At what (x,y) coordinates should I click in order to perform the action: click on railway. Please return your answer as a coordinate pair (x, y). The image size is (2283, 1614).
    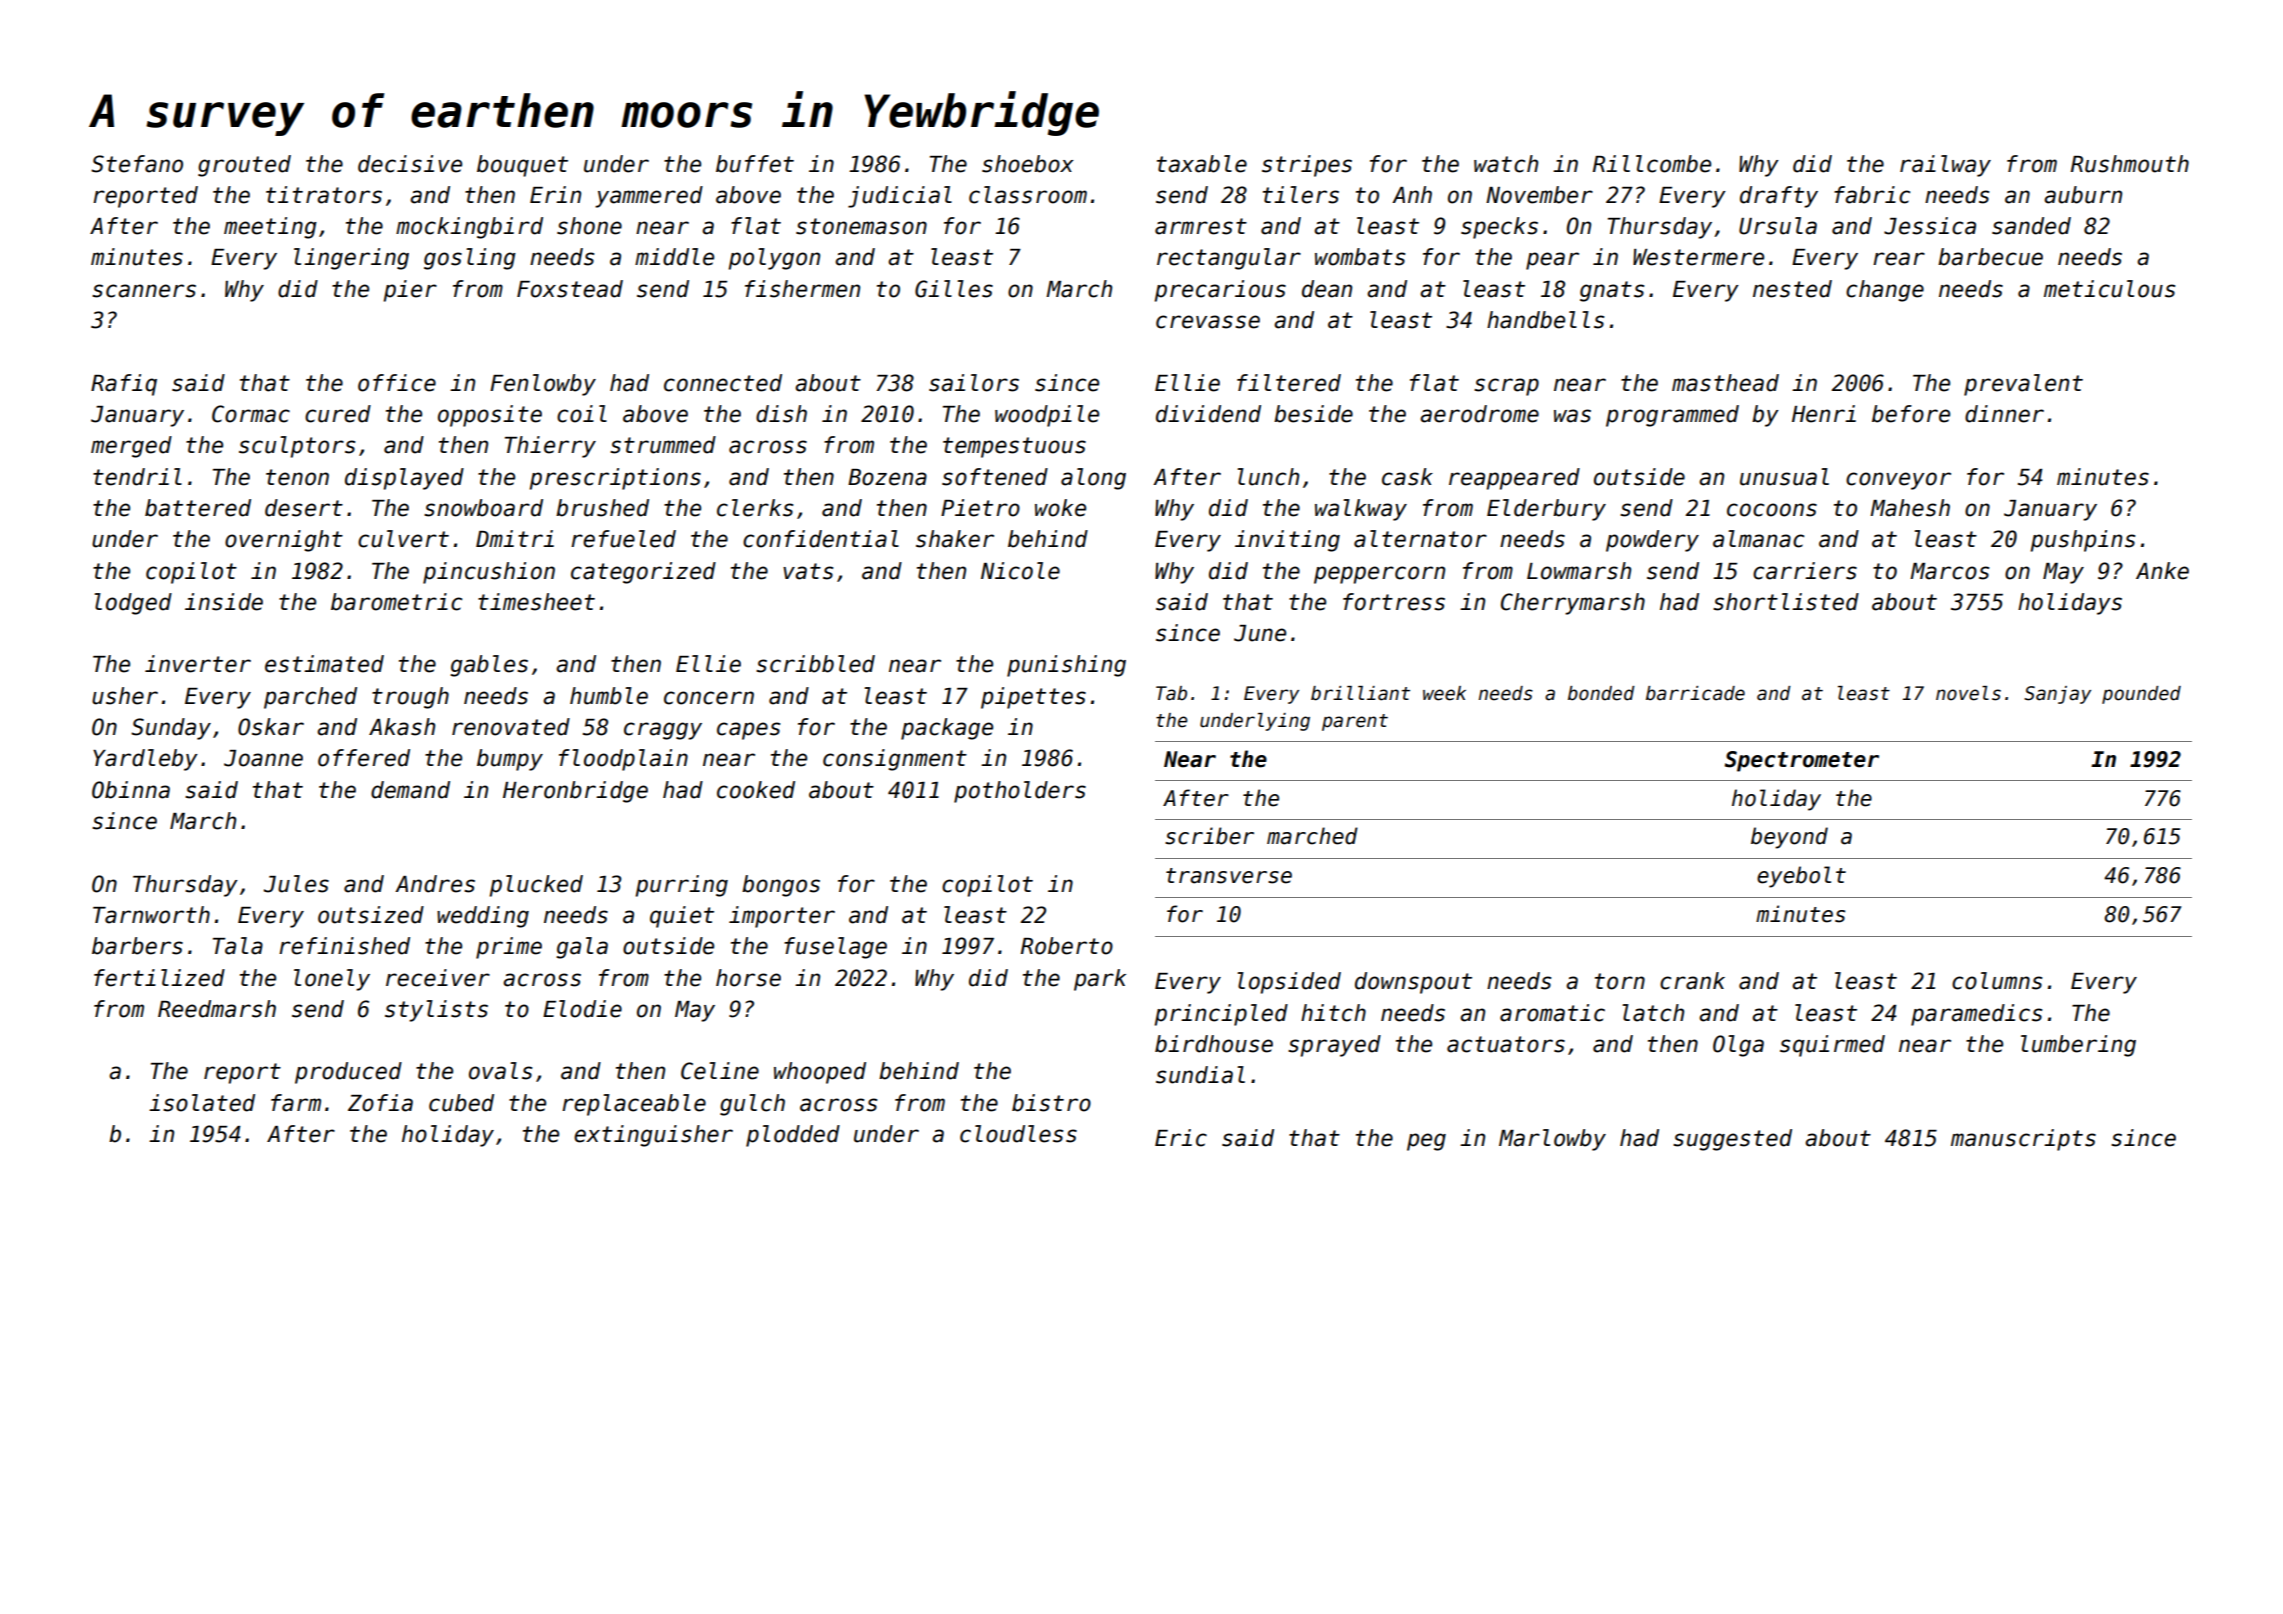
    Looking at the image, I should click on (1945, 166).
